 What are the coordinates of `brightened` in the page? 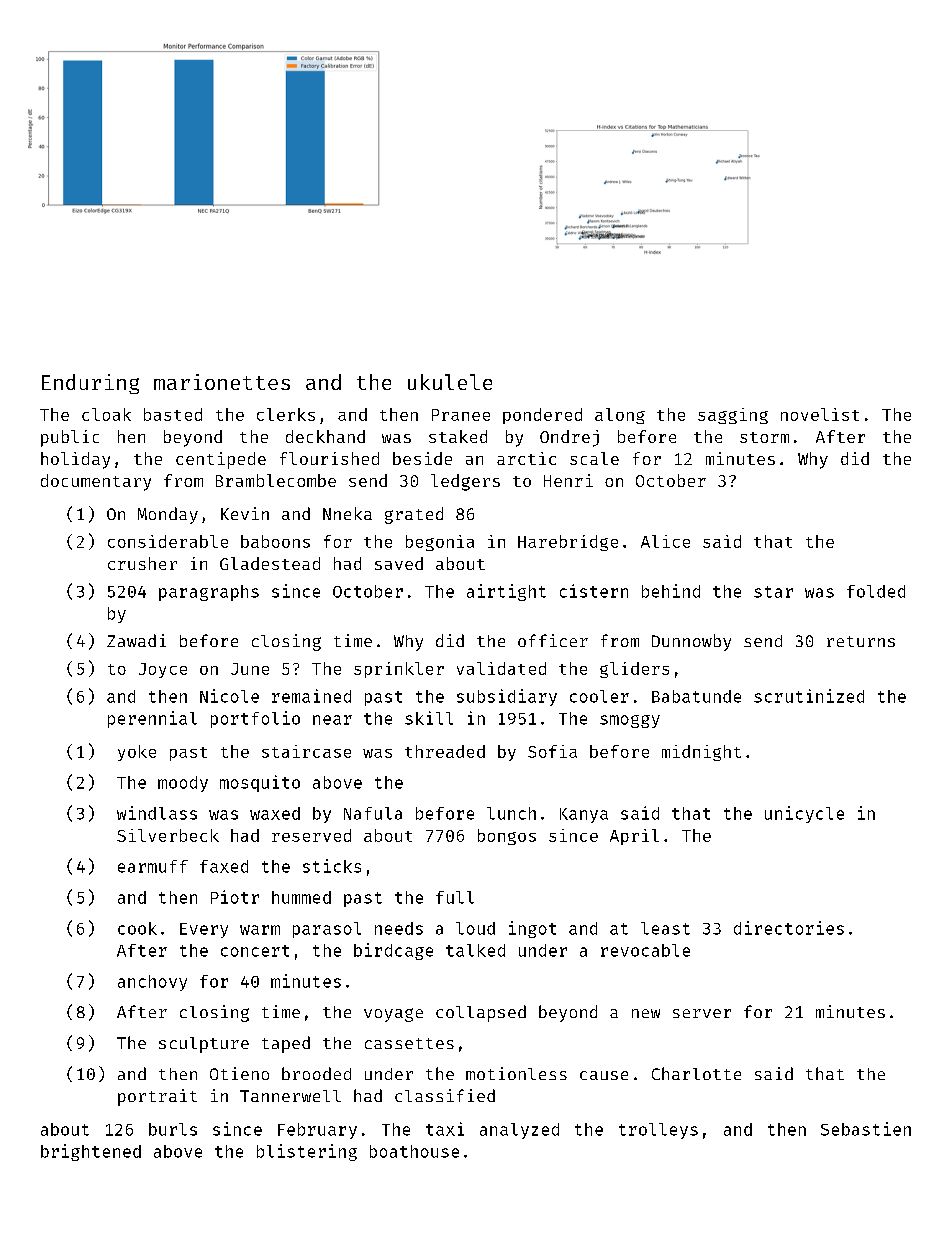 It's located at (91, 1152).
